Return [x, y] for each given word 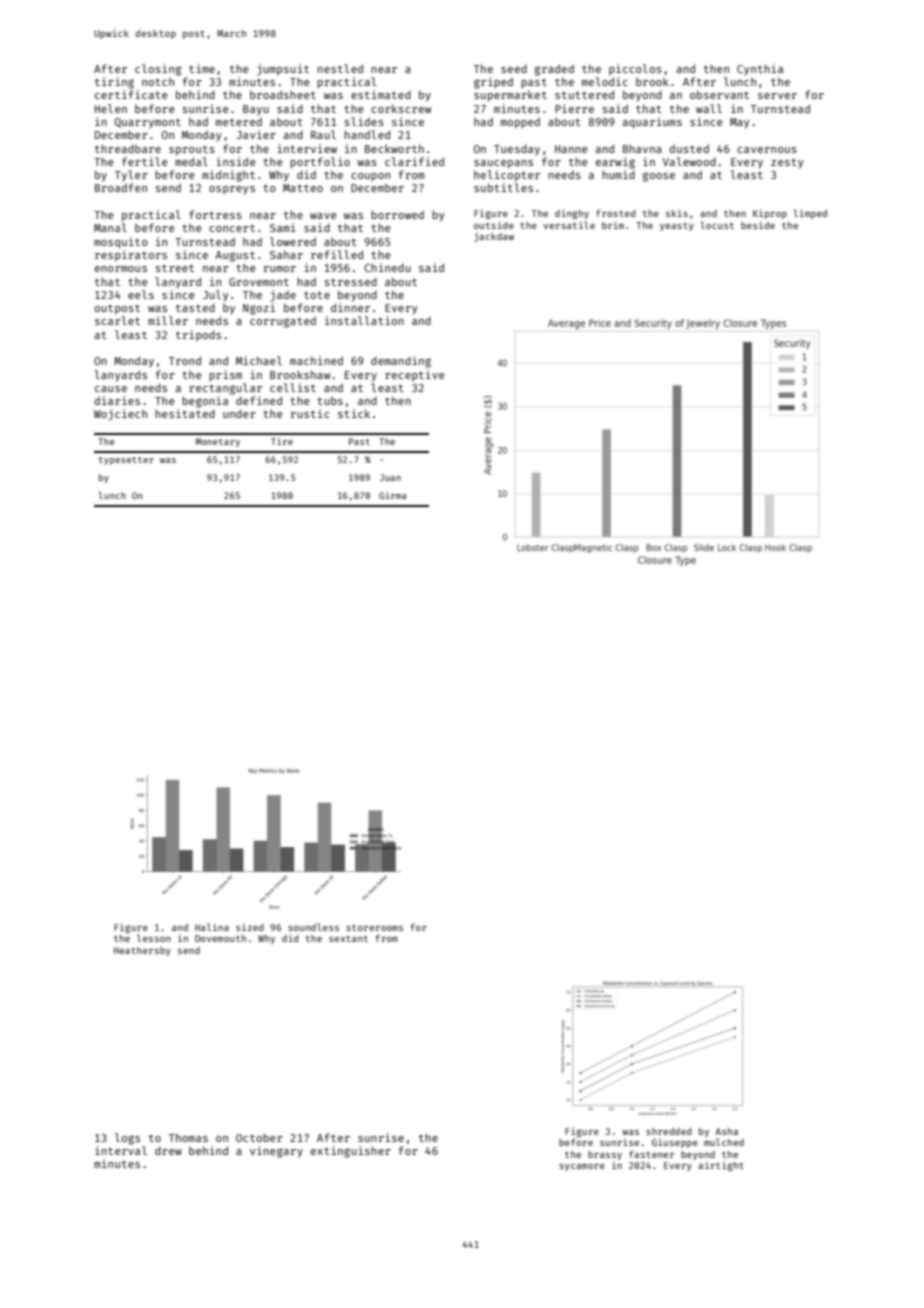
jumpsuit [283, 70]
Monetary [218, 442]
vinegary [276, 1152]
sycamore [582, 1167]
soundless [313, 927]
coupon [370, 177]
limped [810, 214]
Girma [392, 495]
